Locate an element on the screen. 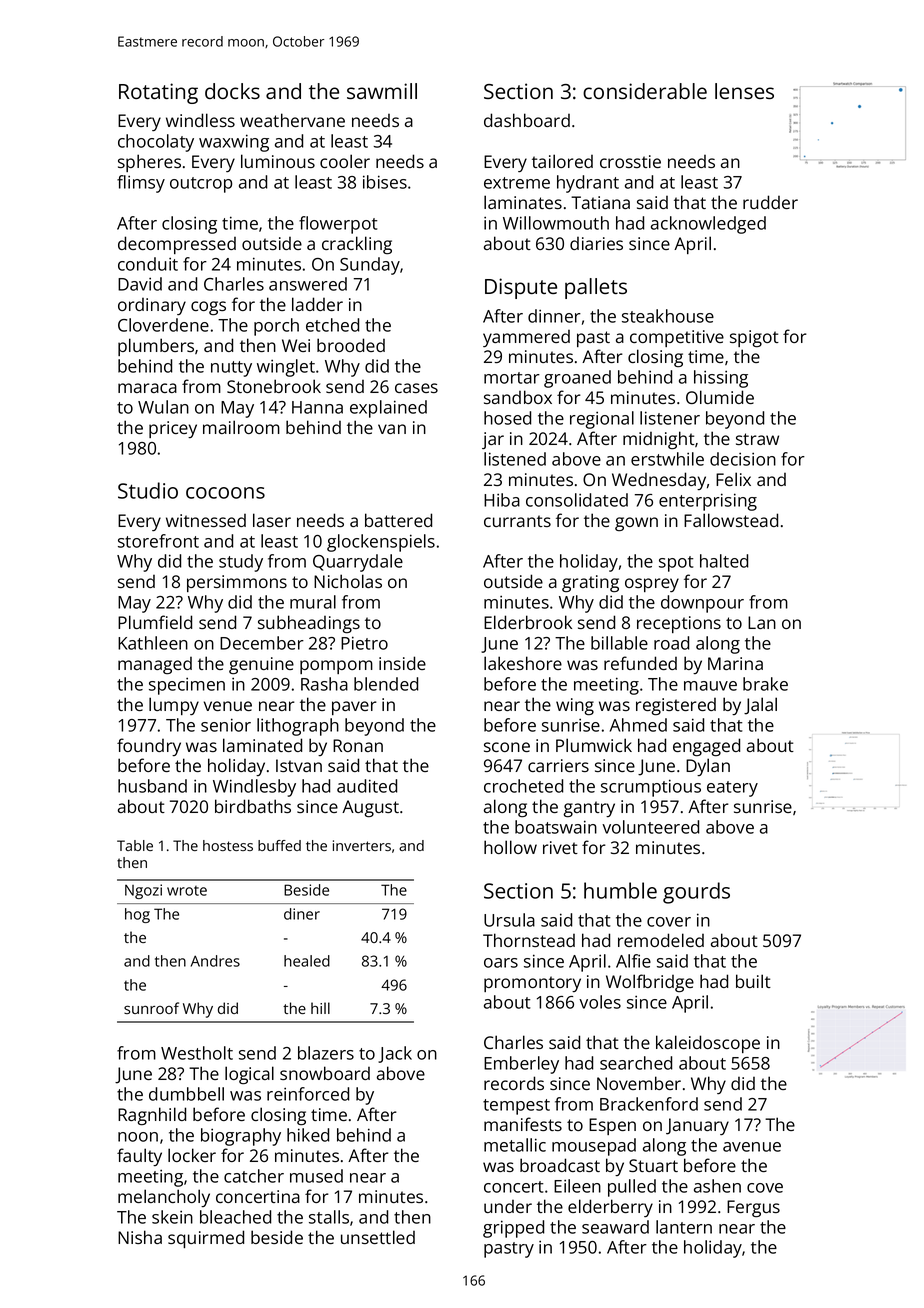  noon is located at coordinates (138, 1137).
